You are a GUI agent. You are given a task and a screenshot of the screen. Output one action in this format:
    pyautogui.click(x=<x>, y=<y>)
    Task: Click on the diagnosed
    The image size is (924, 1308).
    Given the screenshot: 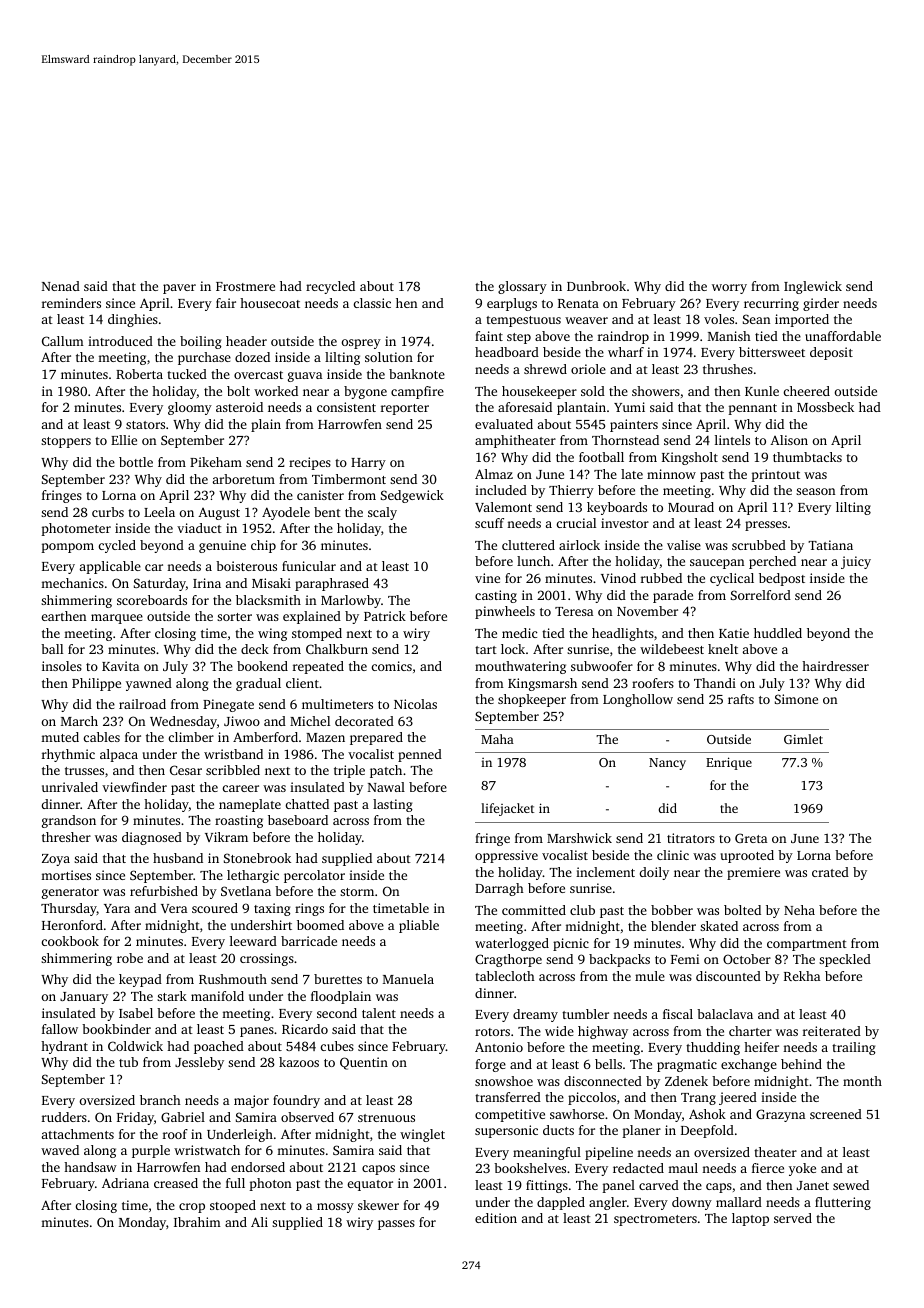 What is the action you would take?
    pyautogui.click(x=152, y=838)
